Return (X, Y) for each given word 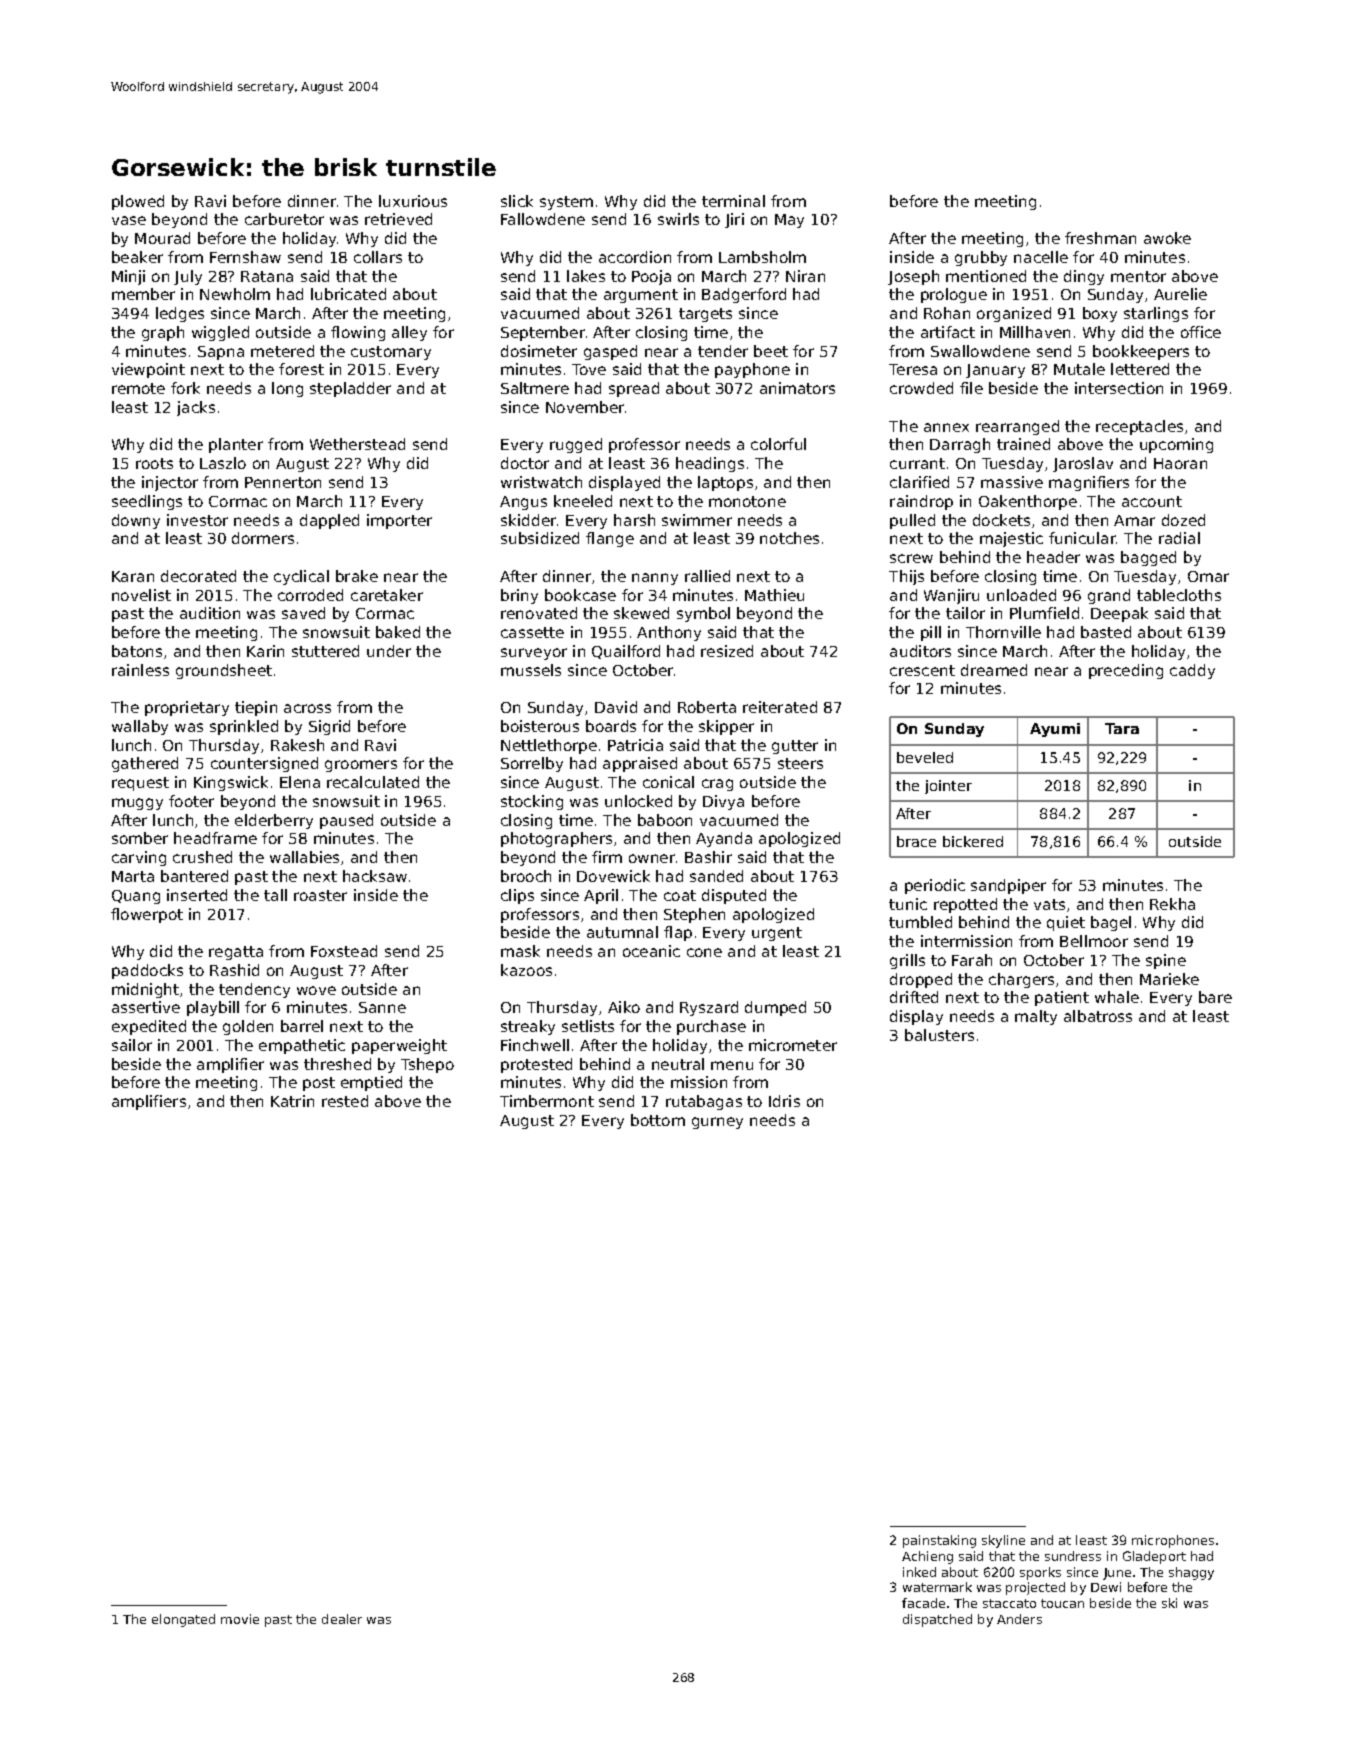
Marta (133, 876)
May (789, 221)
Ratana (267, 276)
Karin (265, 651)
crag (717, 785)
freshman (1100, 238)
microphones (1173, 1541)
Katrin (292, 1101)
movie (240, 1619)
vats (1049, 904)
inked (919, 1572)
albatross (1098, 1016)
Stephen (694, 915)
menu (732, 1065)
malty (1036, 1017)
